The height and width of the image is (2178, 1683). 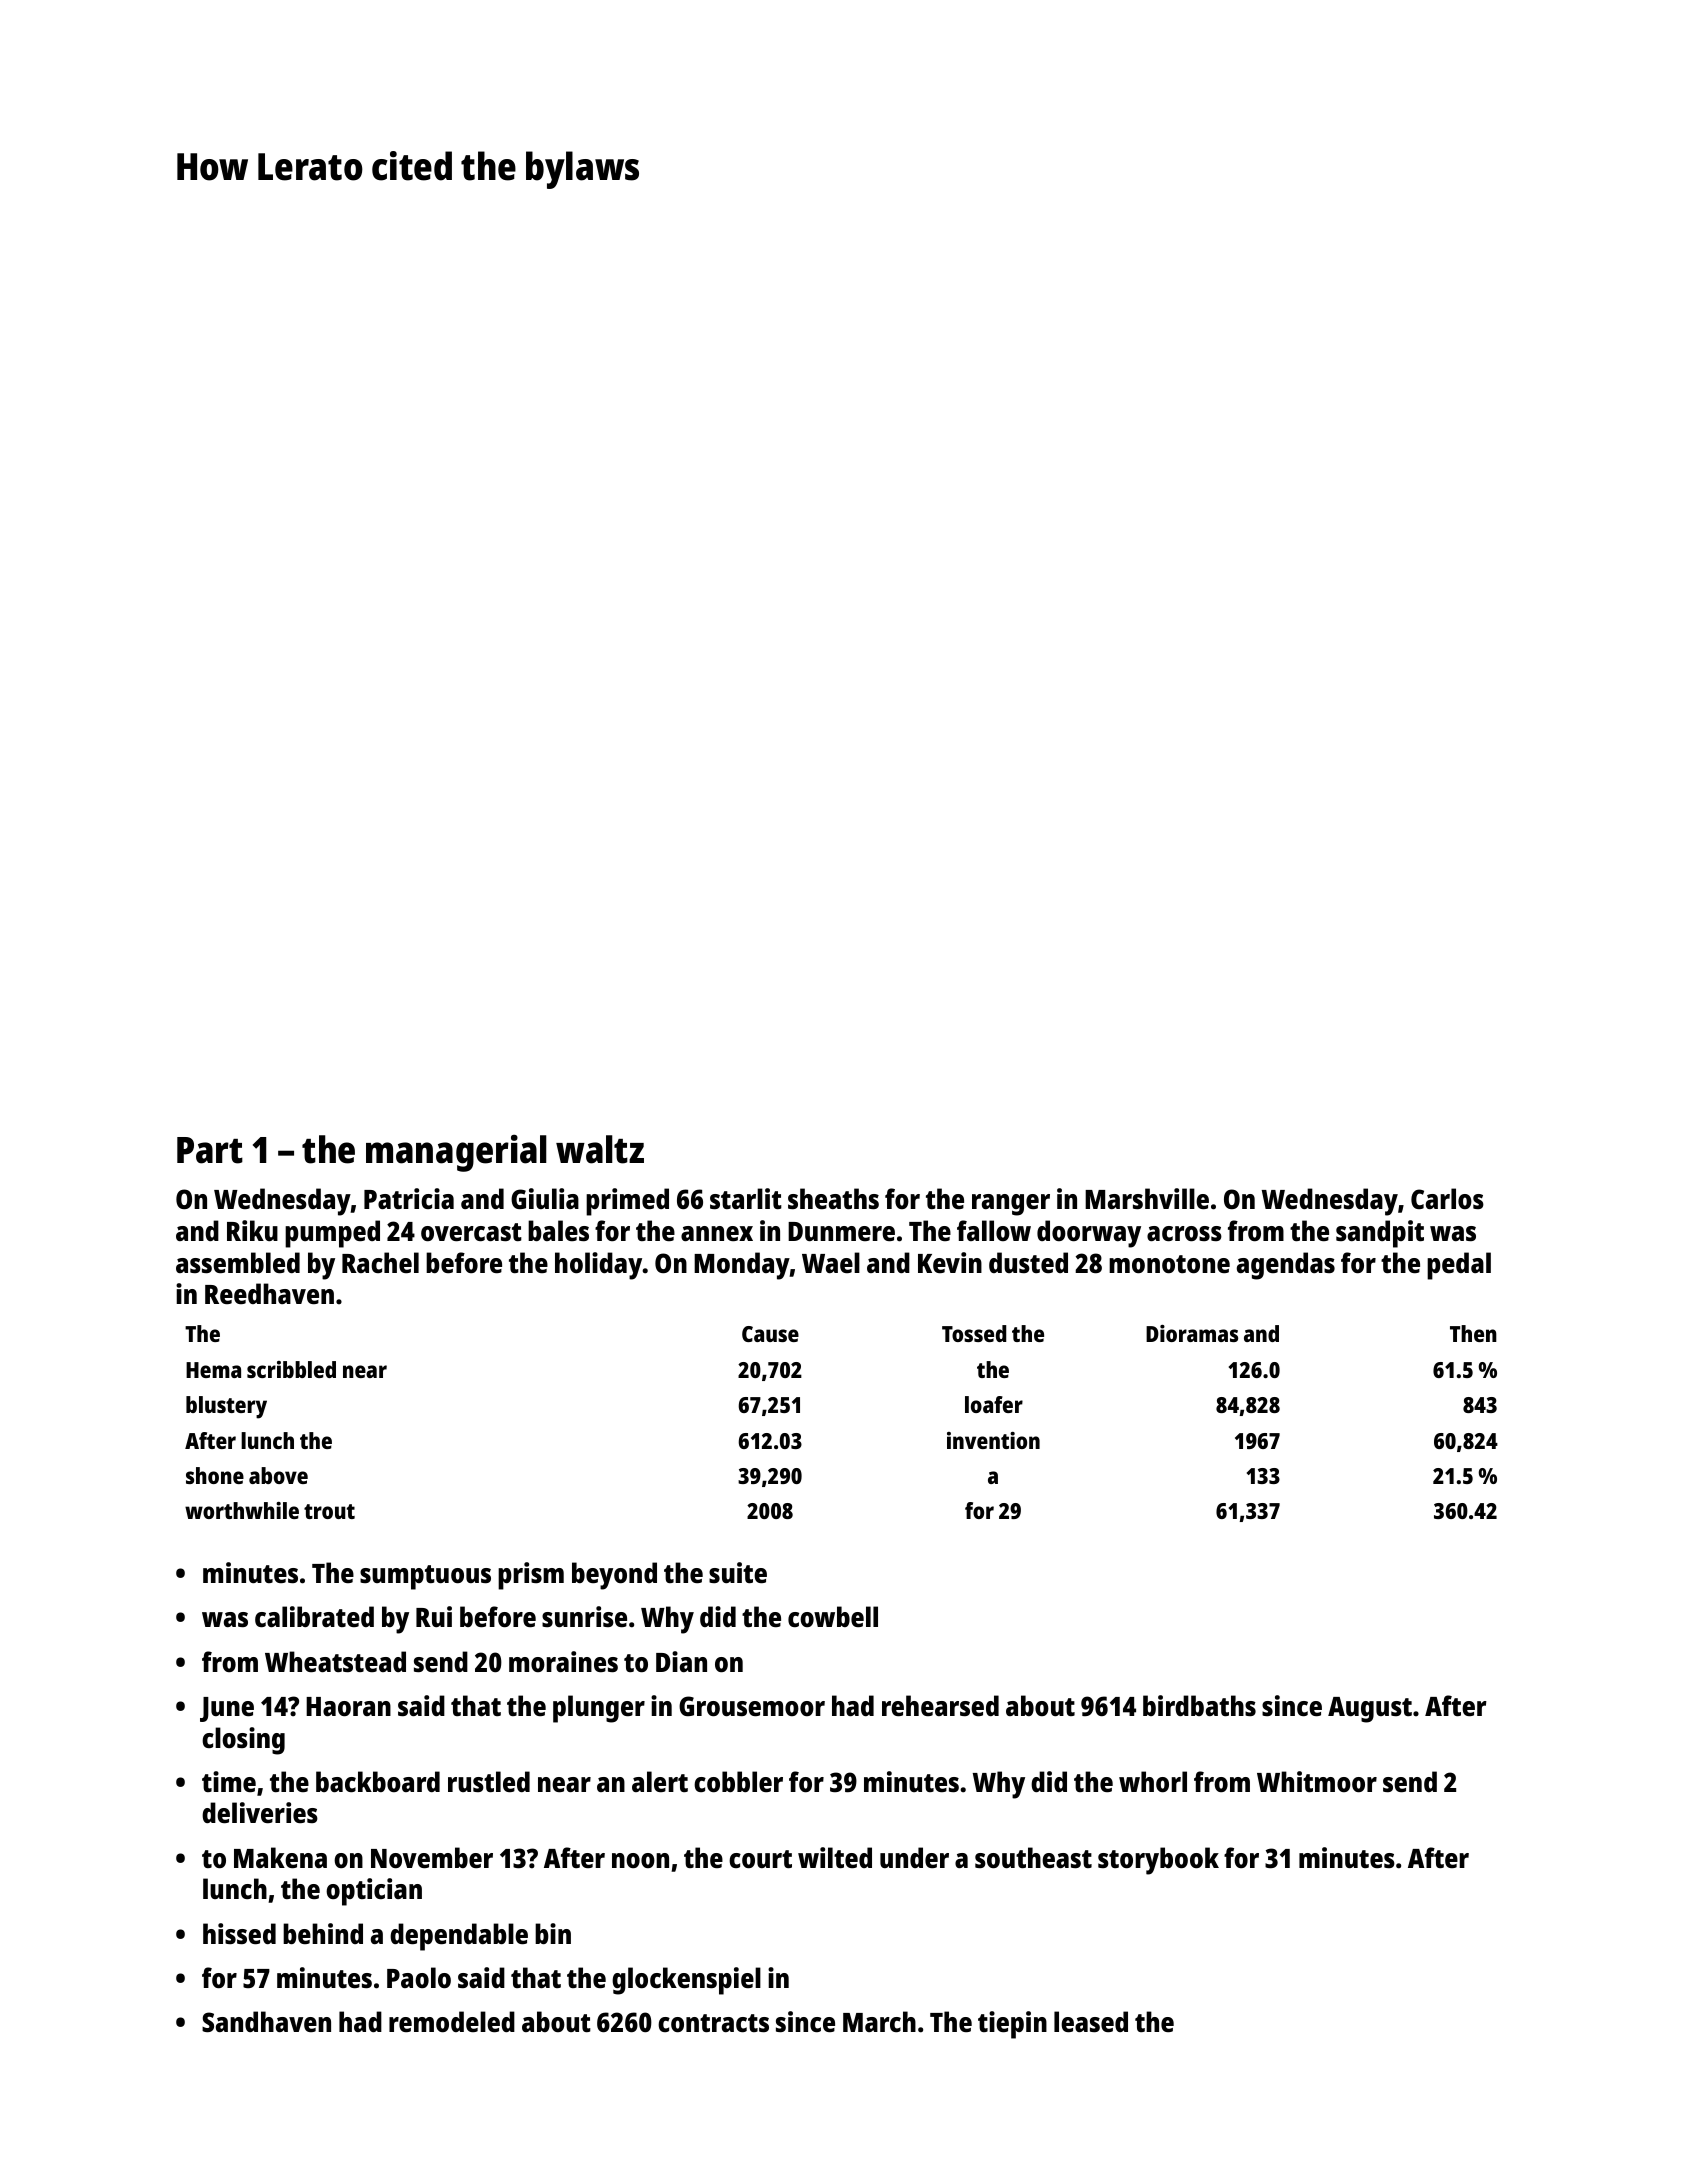 What do you see at coordinates (974, 1333) in the image?
I see `Tossed` at bounding box center [974, 1333].
